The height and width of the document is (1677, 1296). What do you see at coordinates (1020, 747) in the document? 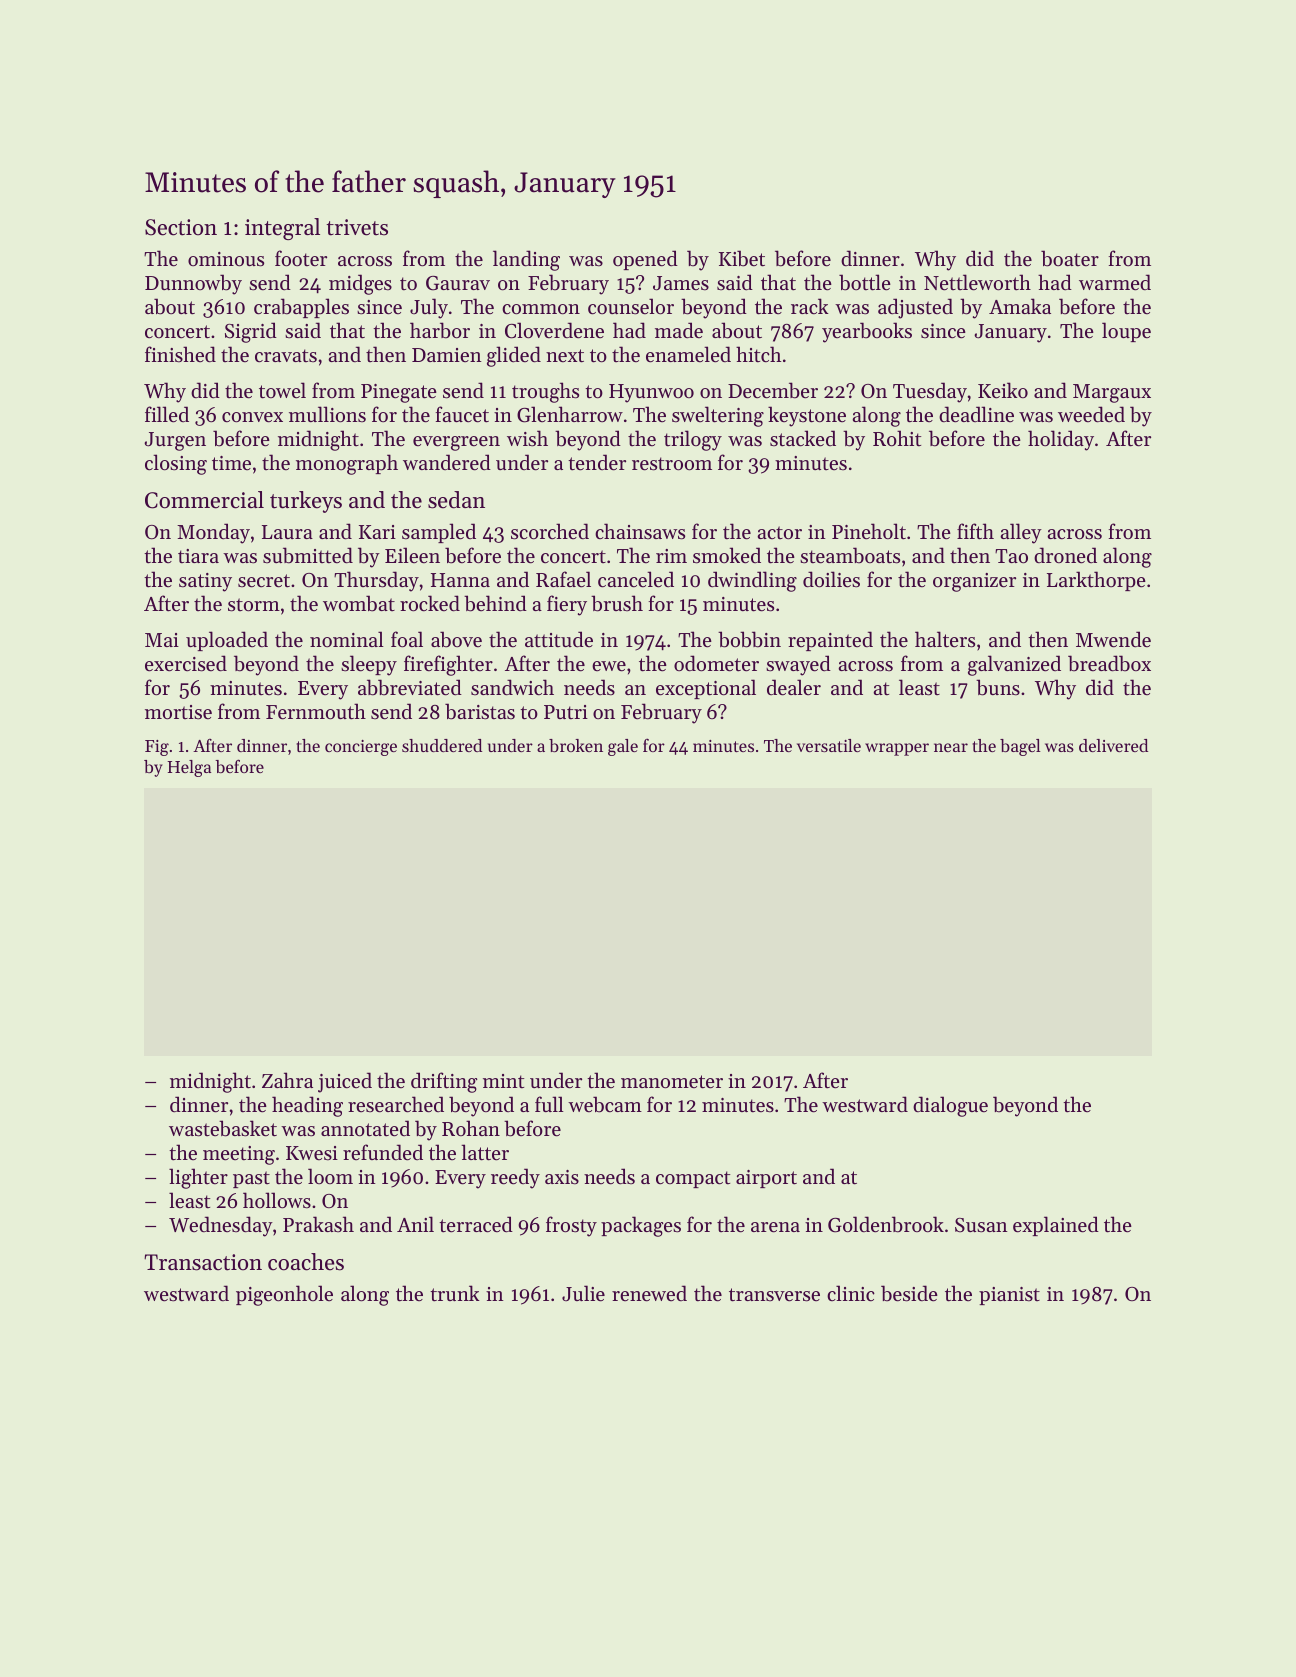
I see `bagel` at bounding box center [1020, 747].
